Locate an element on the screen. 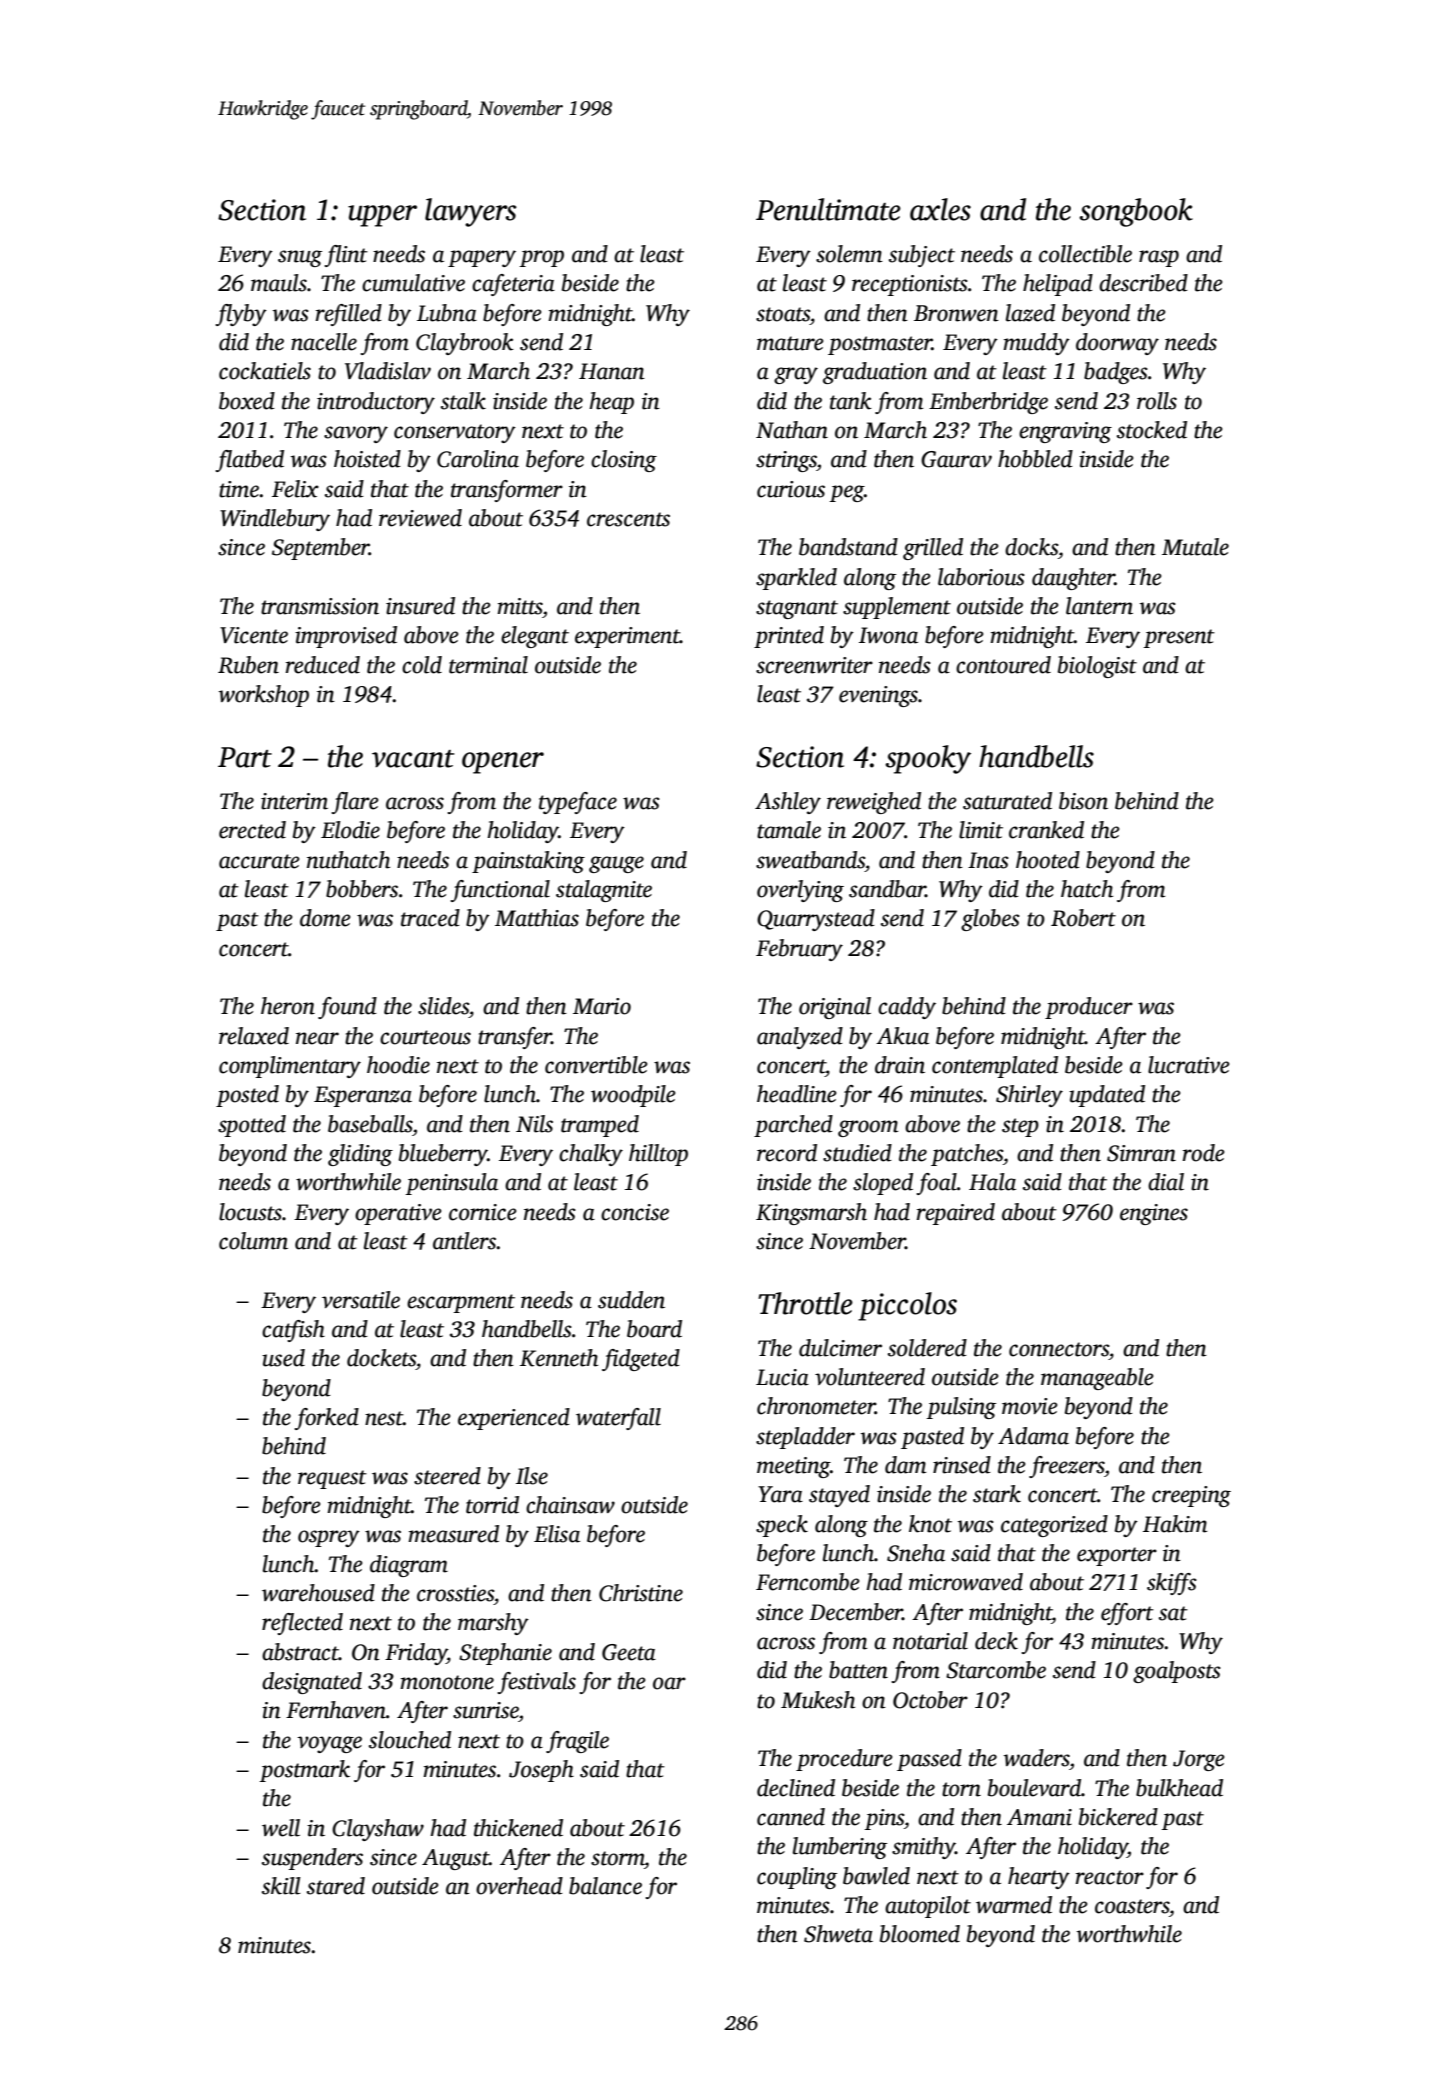 Image resolution: width=1450 pixels, height=2100 pixels. Throttle is located at coordinates (805, 1303).
